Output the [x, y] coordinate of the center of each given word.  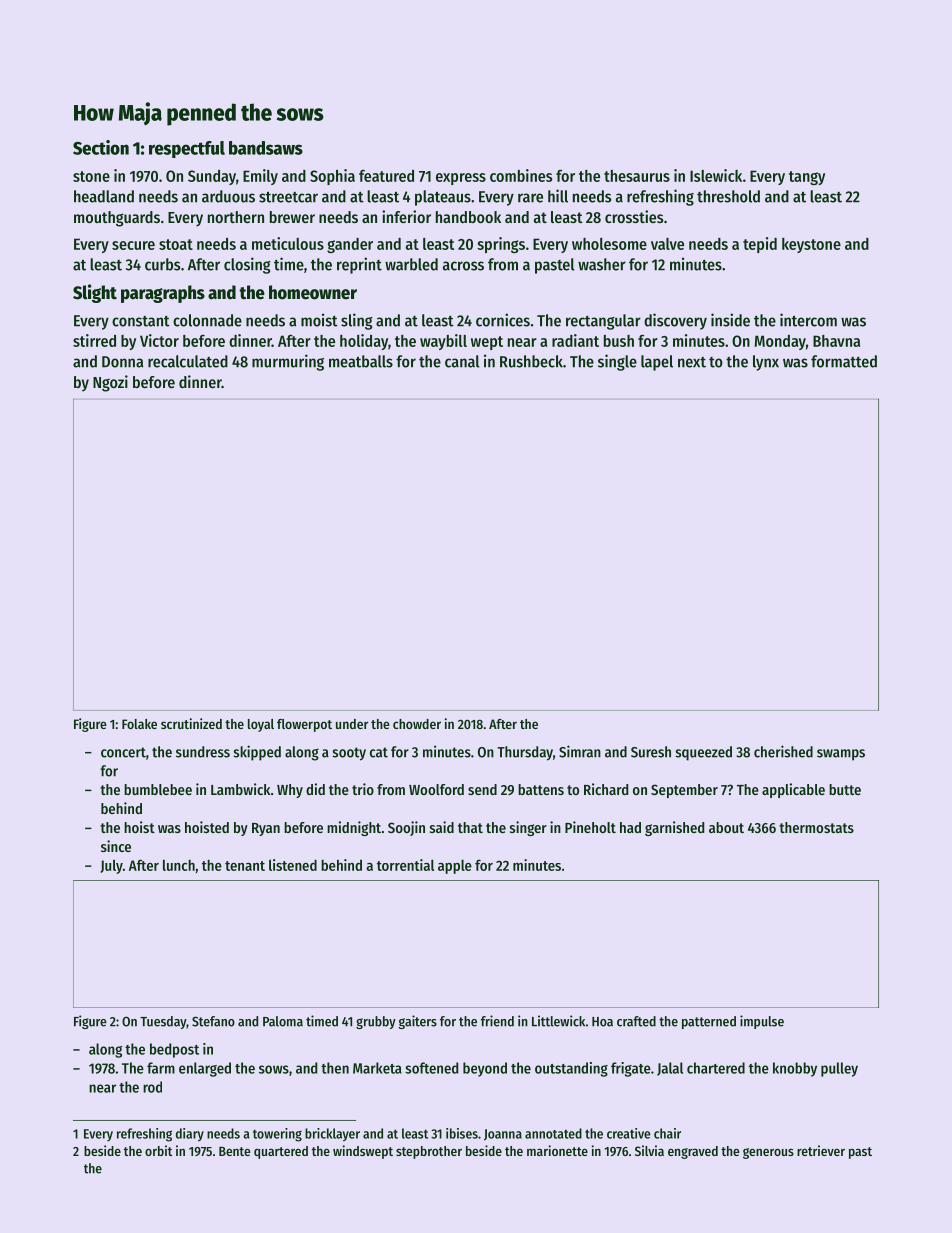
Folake [139, 724]
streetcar [288, 197]
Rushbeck [531, 361]
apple [455, 867]
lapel [657, 363]
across [463, 266]
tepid [760, 245]
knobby [795, 1069]
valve [667, 244]
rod [152, 1087]
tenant [245, 866]
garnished [674, 828]
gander [350, 245]
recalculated [188, 361]
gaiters [417, 1022]
